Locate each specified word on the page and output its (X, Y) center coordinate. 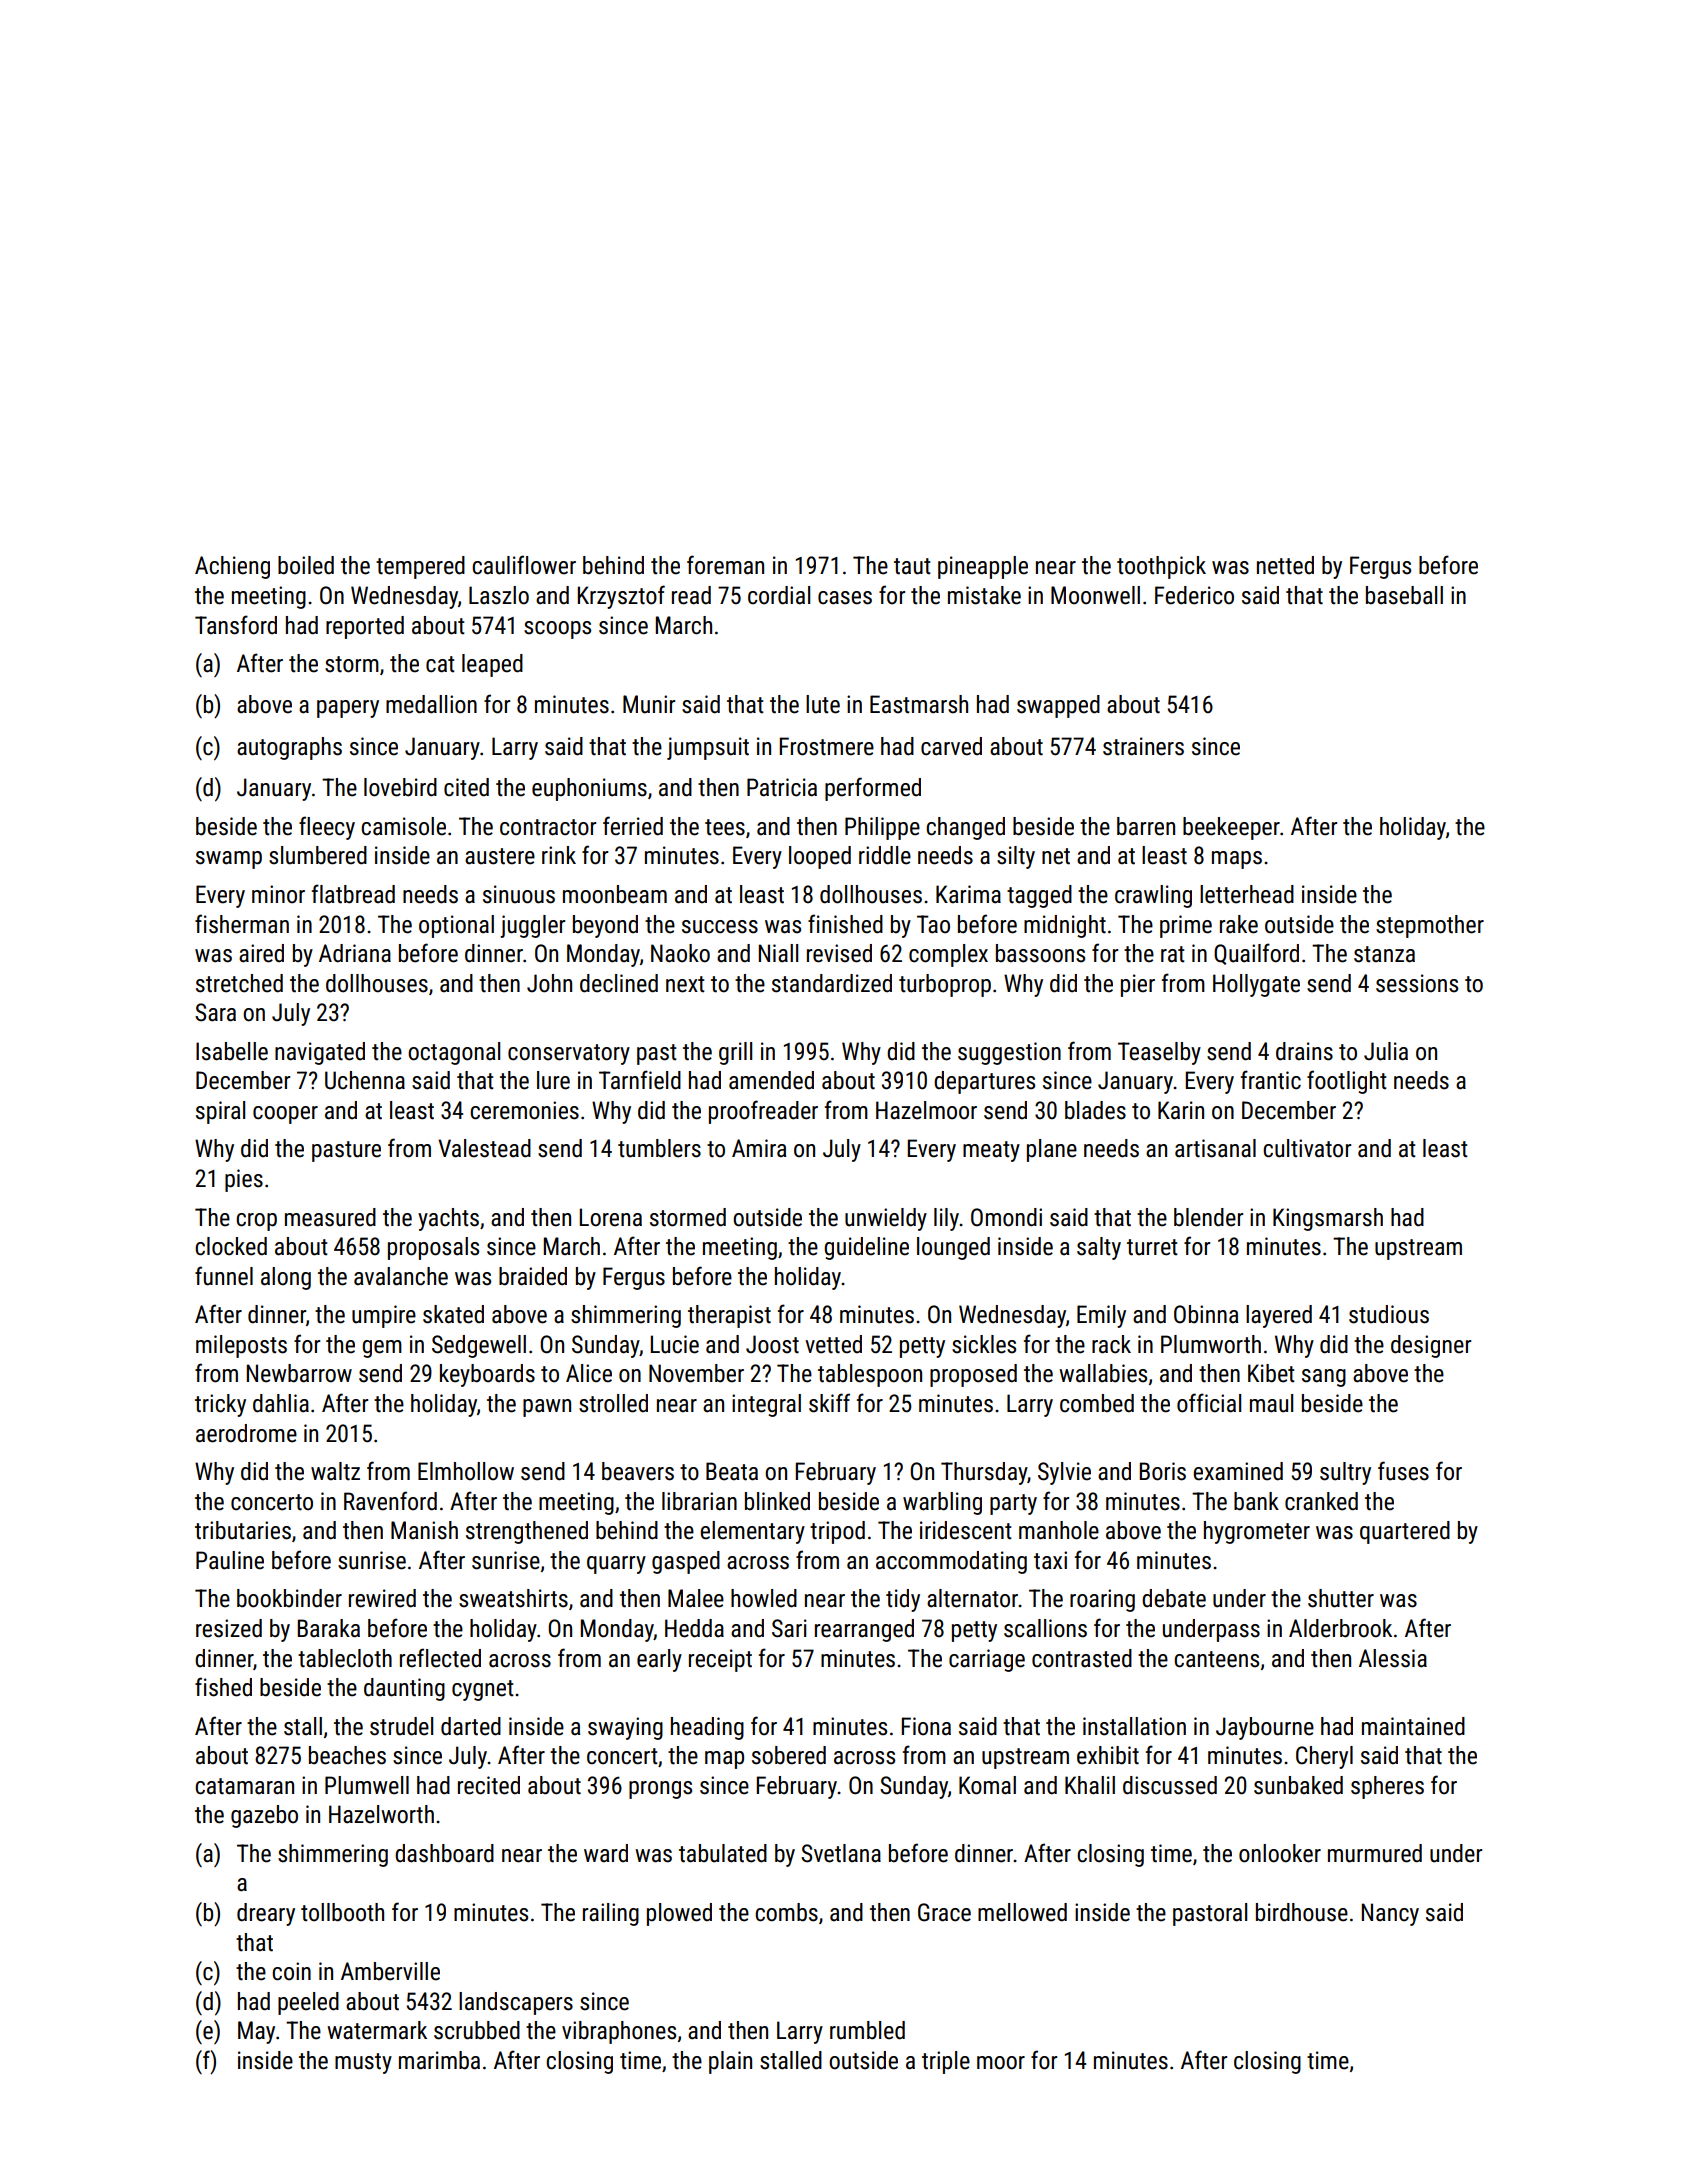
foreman (725, 565)
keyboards (487, 1375)
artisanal (1215, 1148)
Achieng (232, 567)
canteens (1216, 1659)
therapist (729, 1316)
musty (363, 2063)
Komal (987, 1785)
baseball (1404, 595)
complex (948, 955)
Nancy (1390, 1914)
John (549, 983)
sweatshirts (513, 1598)
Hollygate (1256, 985)
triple (946, 2062)
